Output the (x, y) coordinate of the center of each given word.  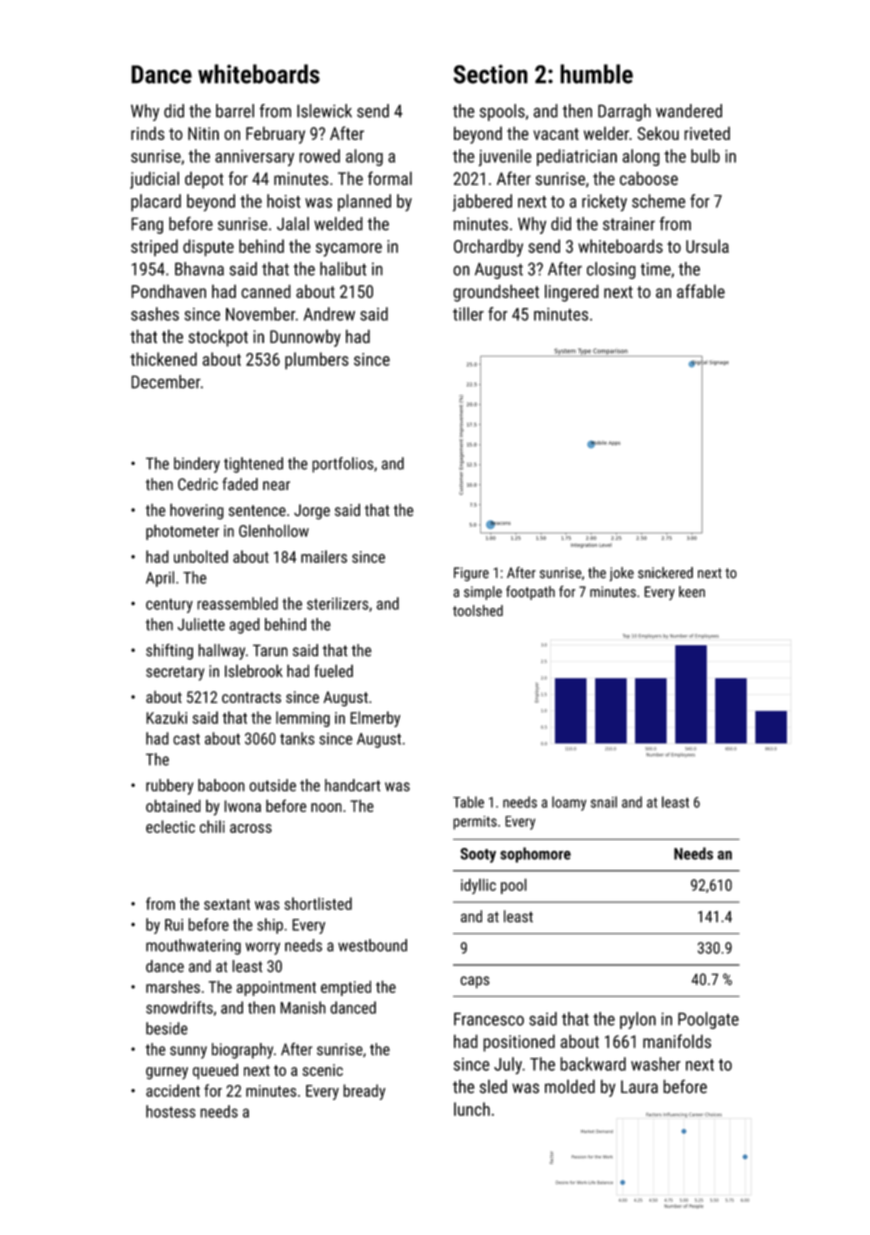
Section (490, 74)
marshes (173, 986)
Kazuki (166, 717)
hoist (283, 201)
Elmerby (375, 719)
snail (604, 802)
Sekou (658, 133)
